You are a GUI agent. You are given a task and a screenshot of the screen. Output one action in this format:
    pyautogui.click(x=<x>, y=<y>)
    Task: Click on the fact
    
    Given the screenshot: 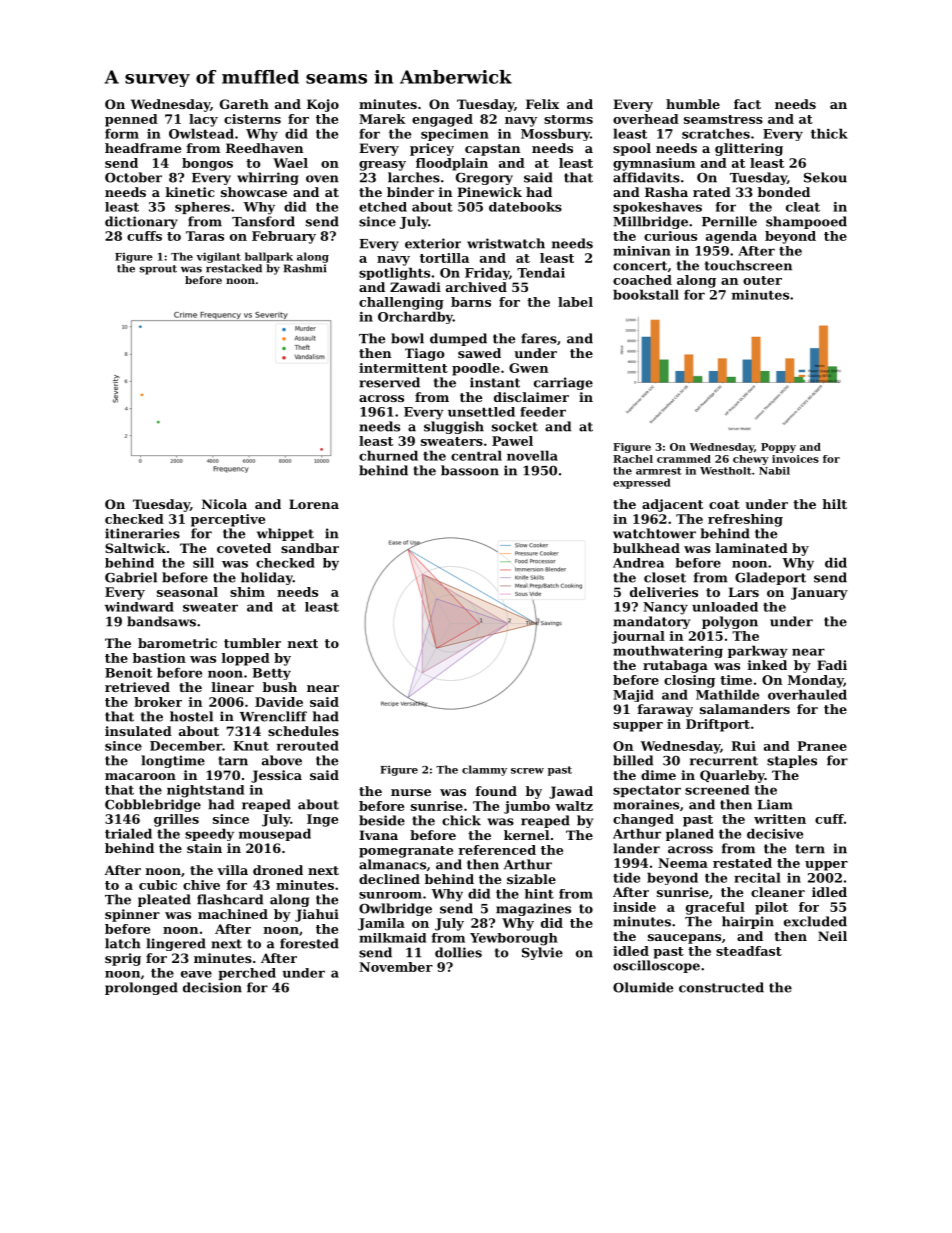 What is the action you would take?
    pyautogui.click(x=747, y=104)
